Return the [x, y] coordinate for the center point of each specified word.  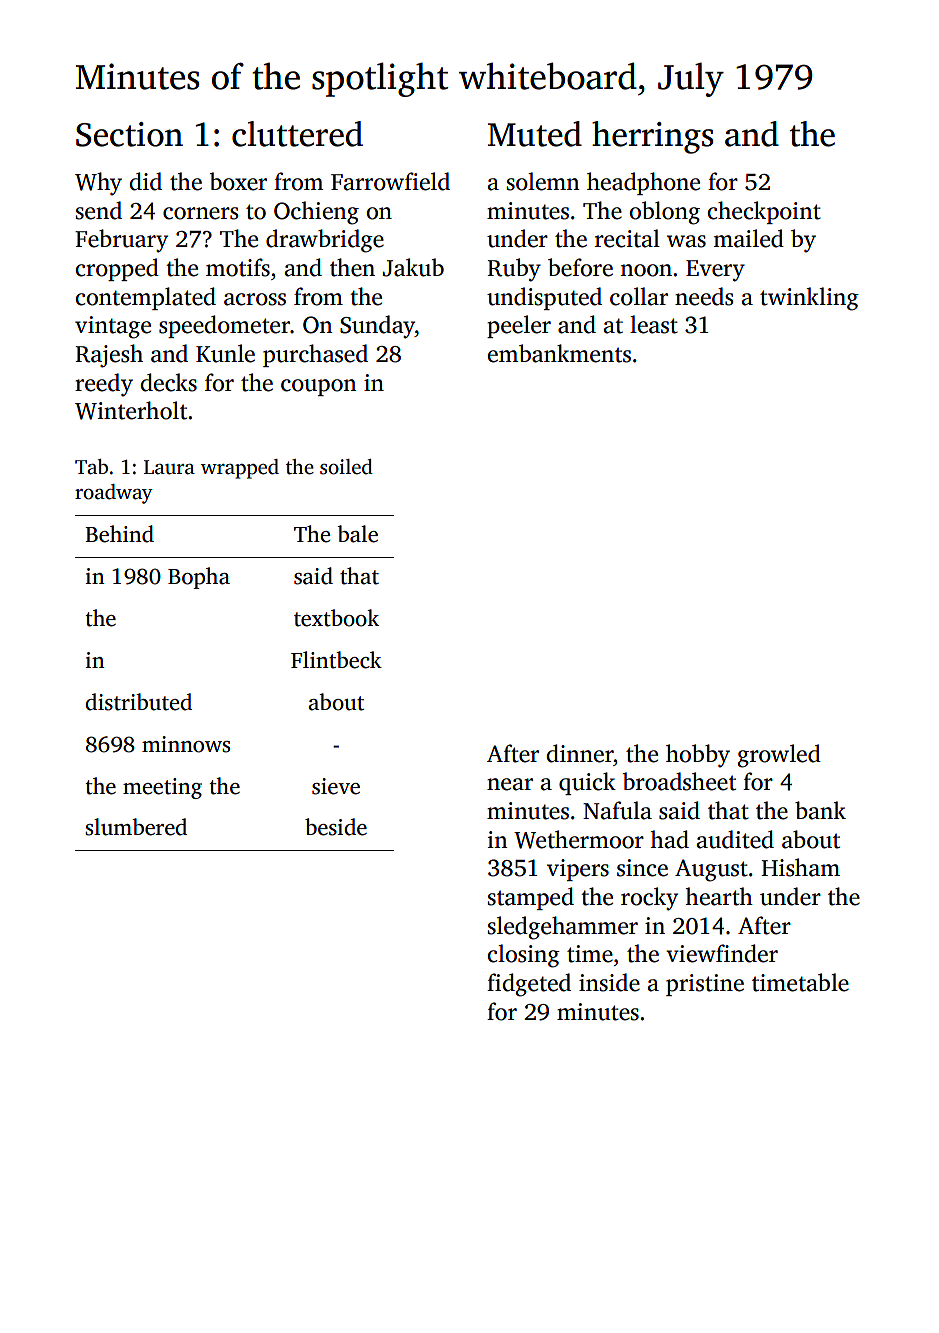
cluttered [297, 134]
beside [336, 827]
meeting [162, 788]
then [352, 267]
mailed [748, 238]
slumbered [136, 827]
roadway [114, 494]
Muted [535, 134]
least [654, 324]
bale [357, 534]
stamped [530, 898]
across [255, 299]
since [642, 868]
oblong [664, 213]
